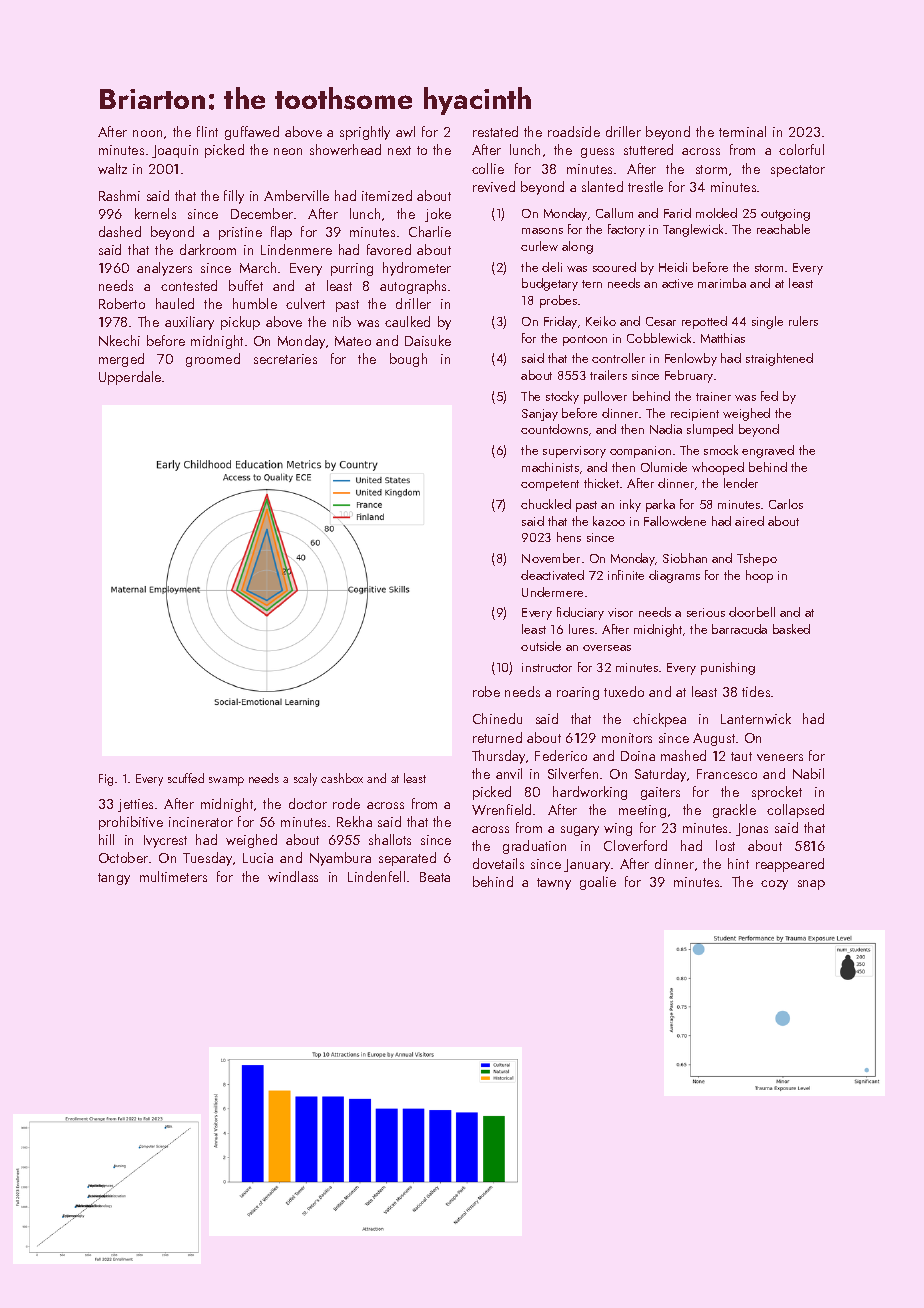 This page has width=924, height=1308. What do you see at coordinates (399, 150) in the page?
I see `next` at bounding box center [399, 150].
